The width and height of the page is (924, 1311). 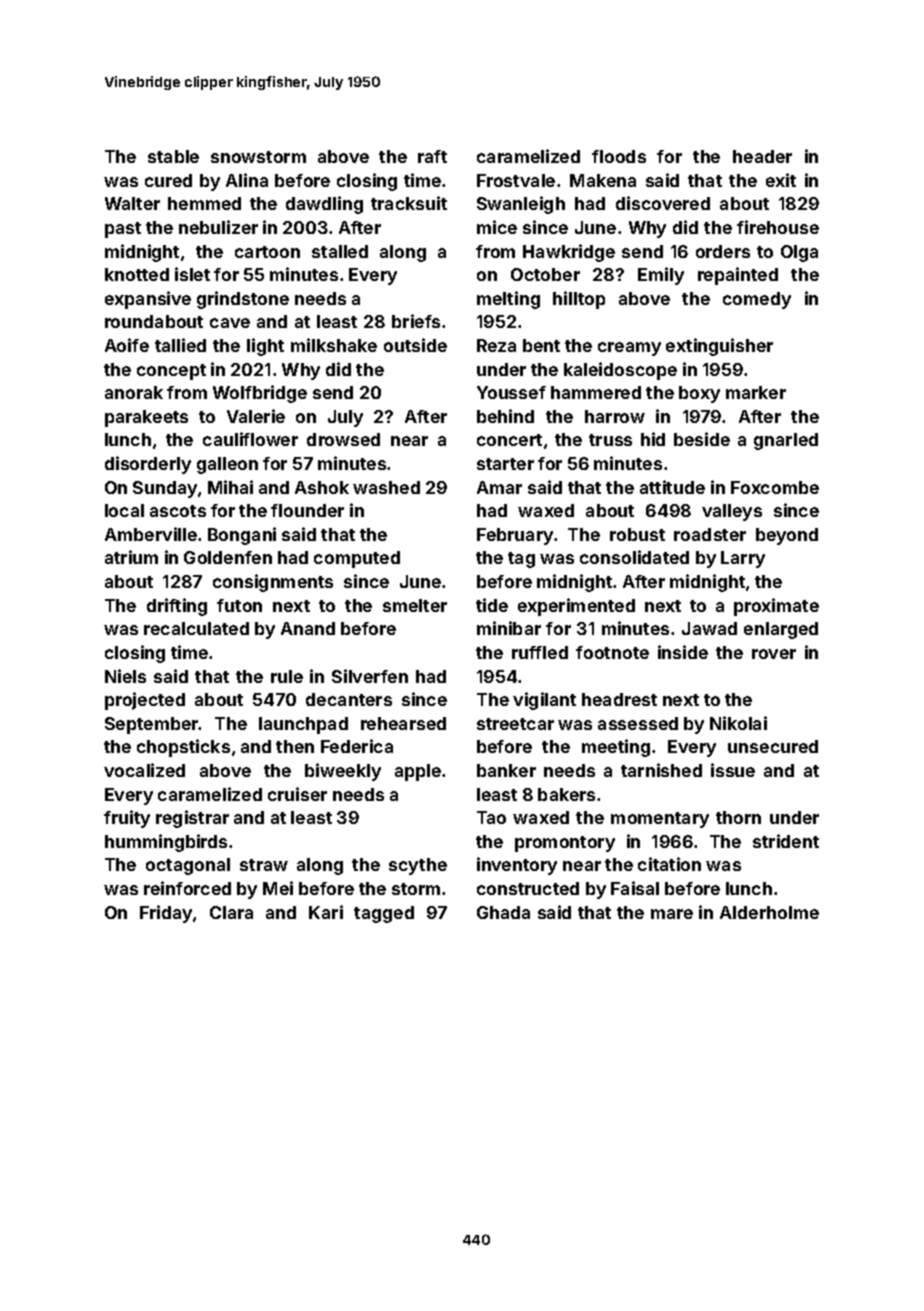 What do you see at coordinates (173, 156) in the page?
I see `stable` at bounding box center [173, 156].
